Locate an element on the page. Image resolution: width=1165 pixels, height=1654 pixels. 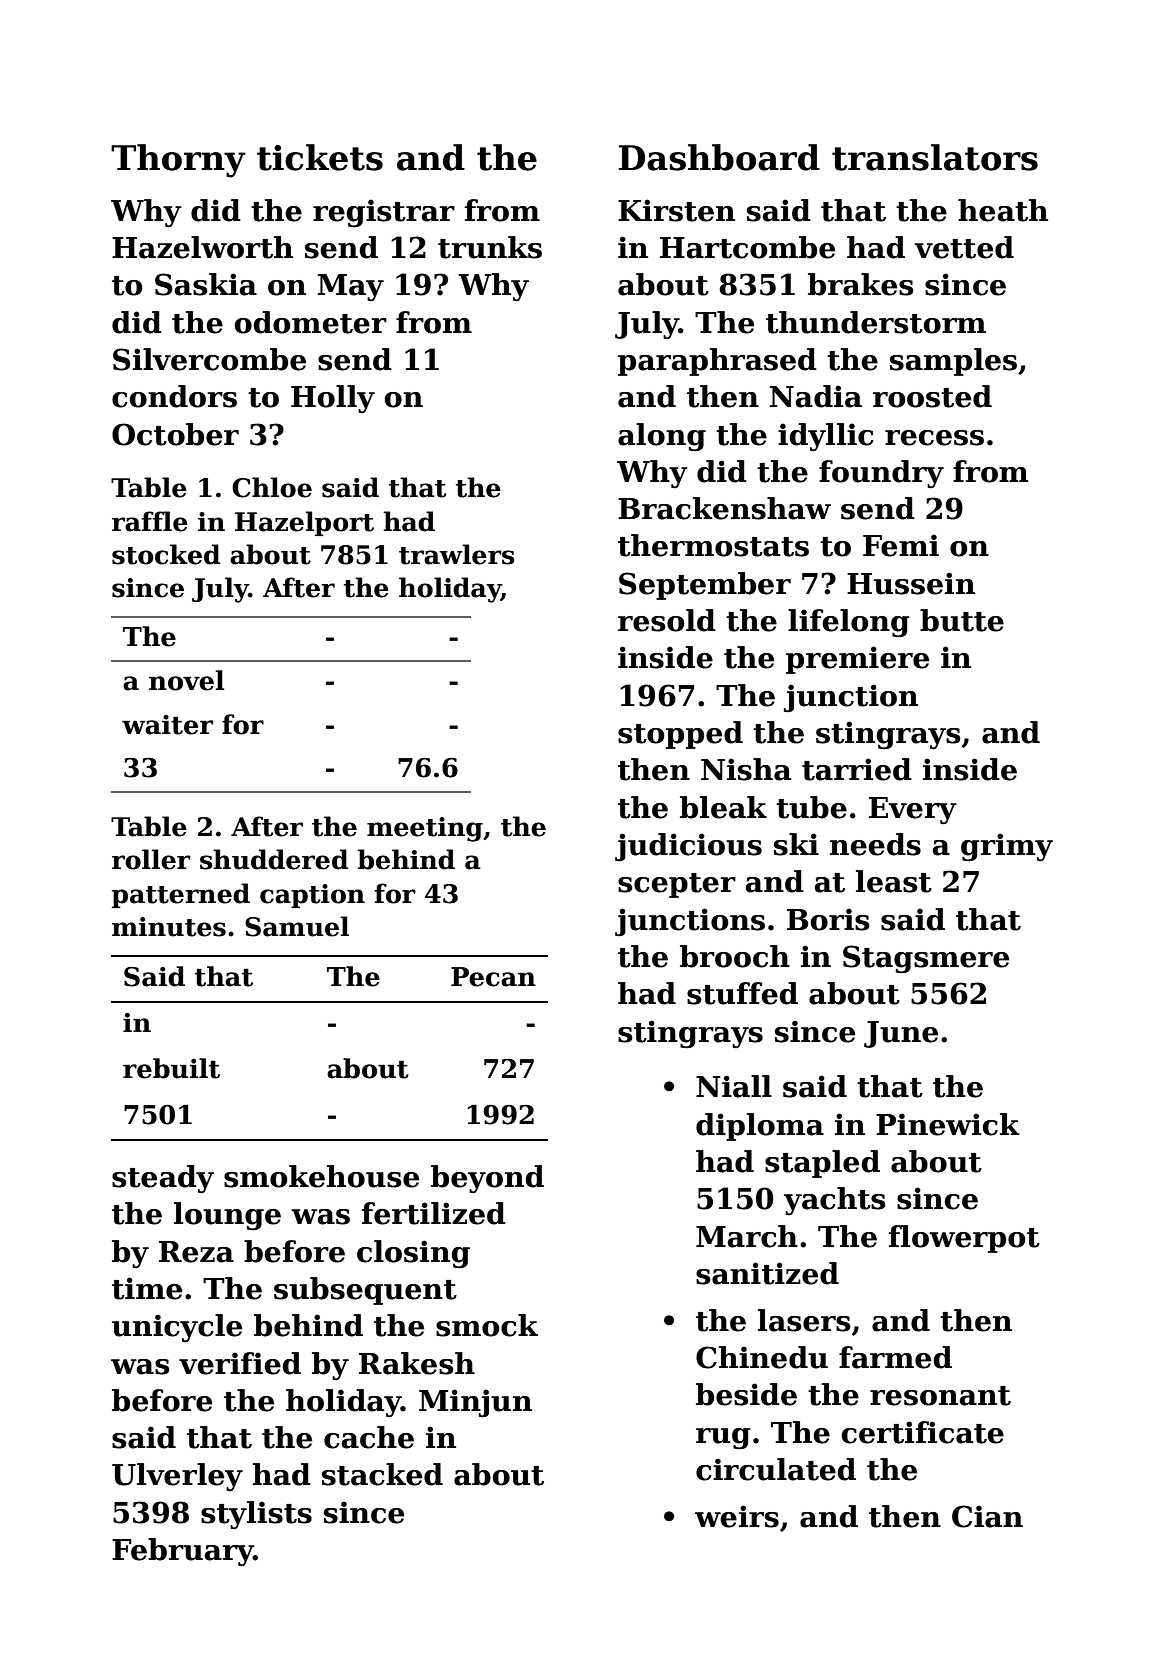
rebuilt is located at coordinates (171, 1068).
